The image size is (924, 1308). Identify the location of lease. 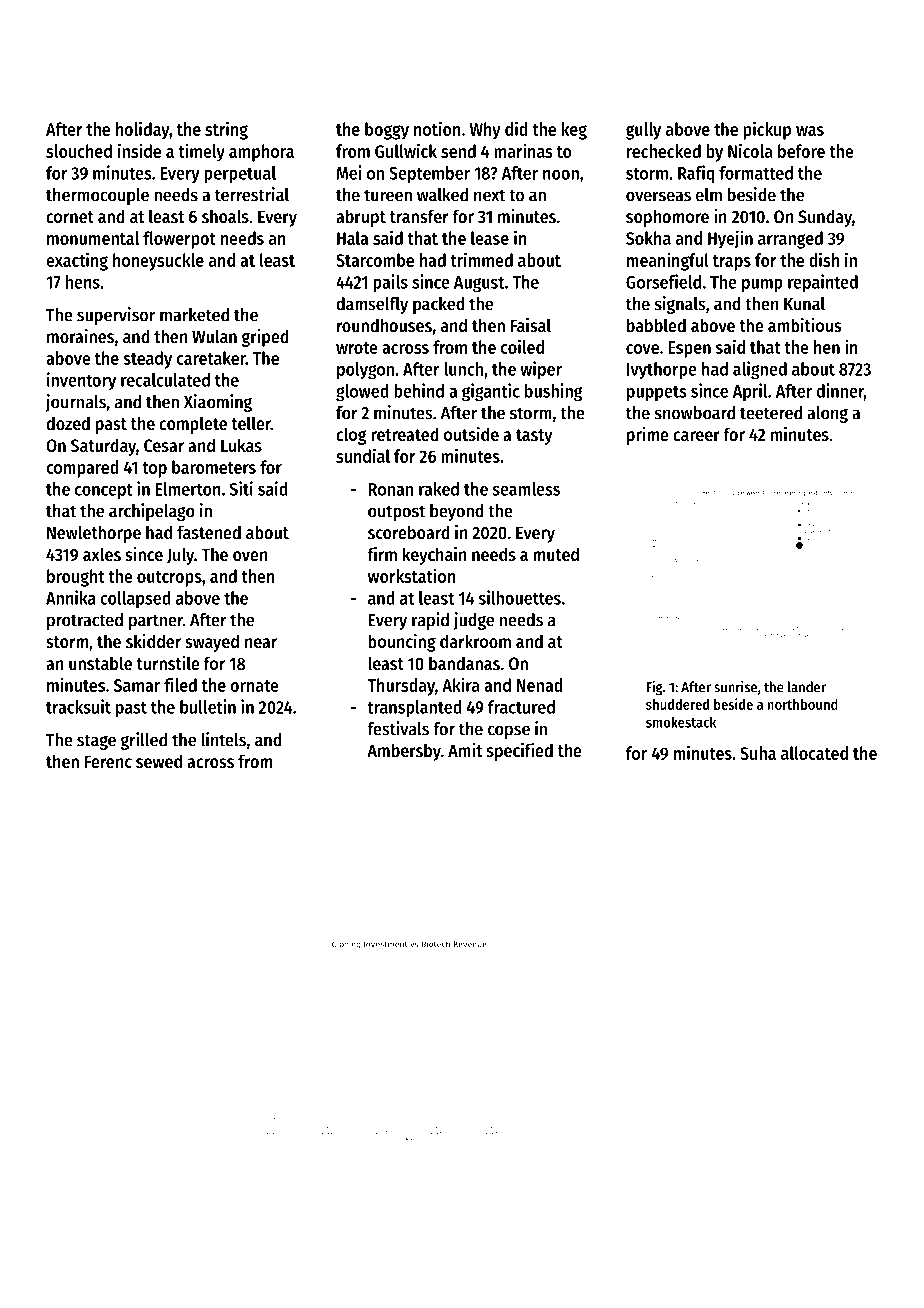
(490, 238).
